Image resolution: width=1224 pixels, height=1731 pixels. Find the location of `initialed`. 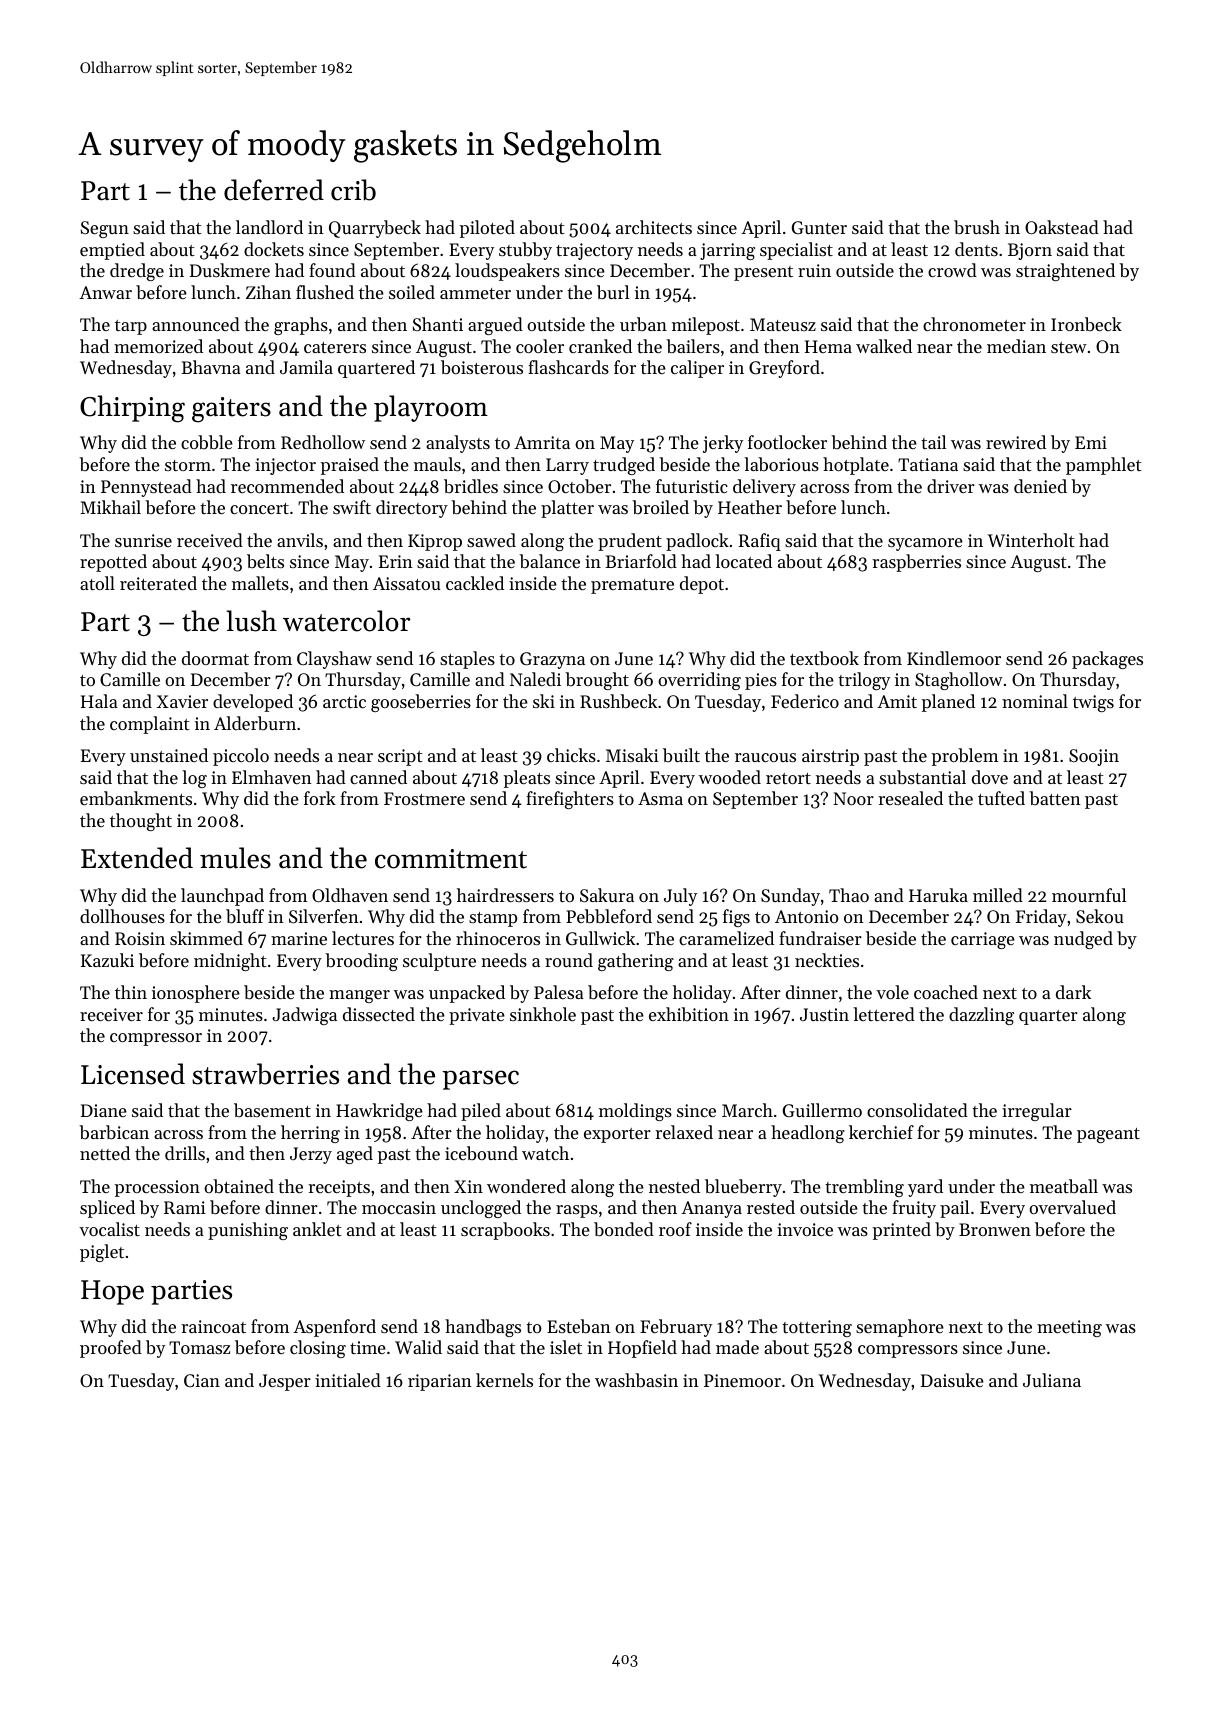

initialed is located at coordinates (348, 1380).
